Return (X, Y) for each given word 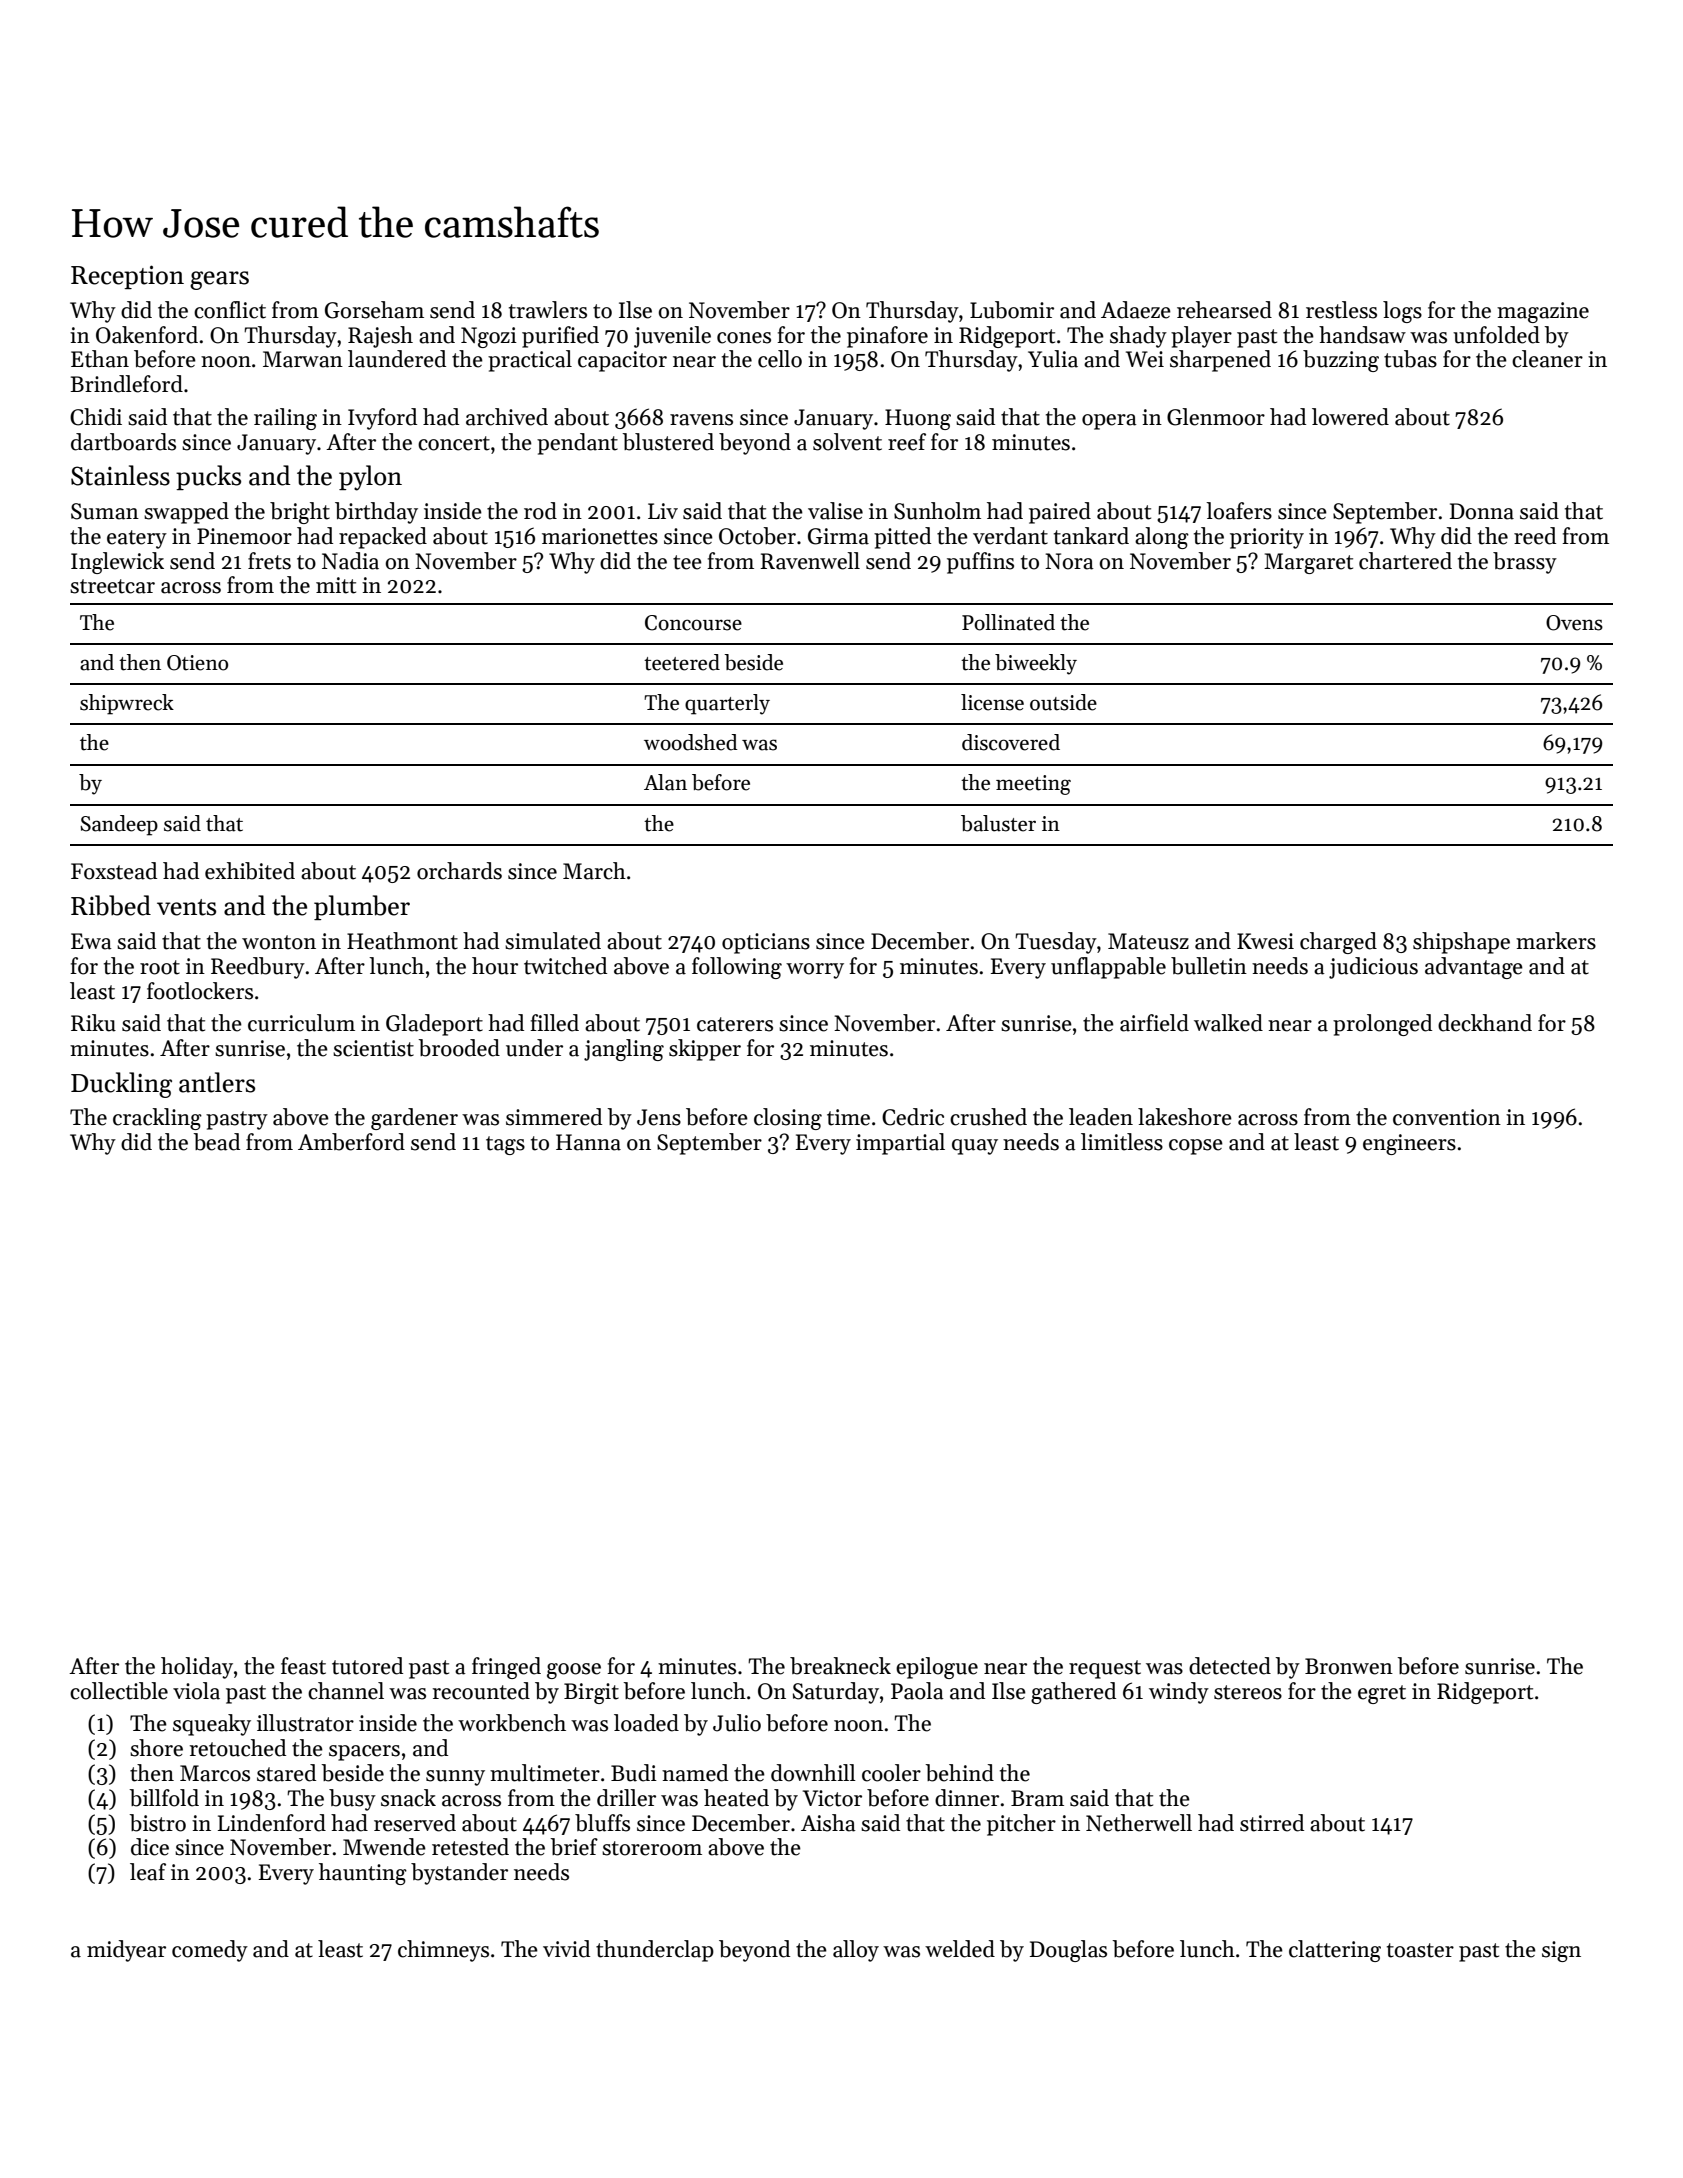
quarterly (727, 704)
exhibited (250, 871)
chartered (1405, 561)
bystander (459, 1874)
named (695, 1773)
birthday (376, 513)
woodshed (691, 742)
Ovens (1574, 623)
